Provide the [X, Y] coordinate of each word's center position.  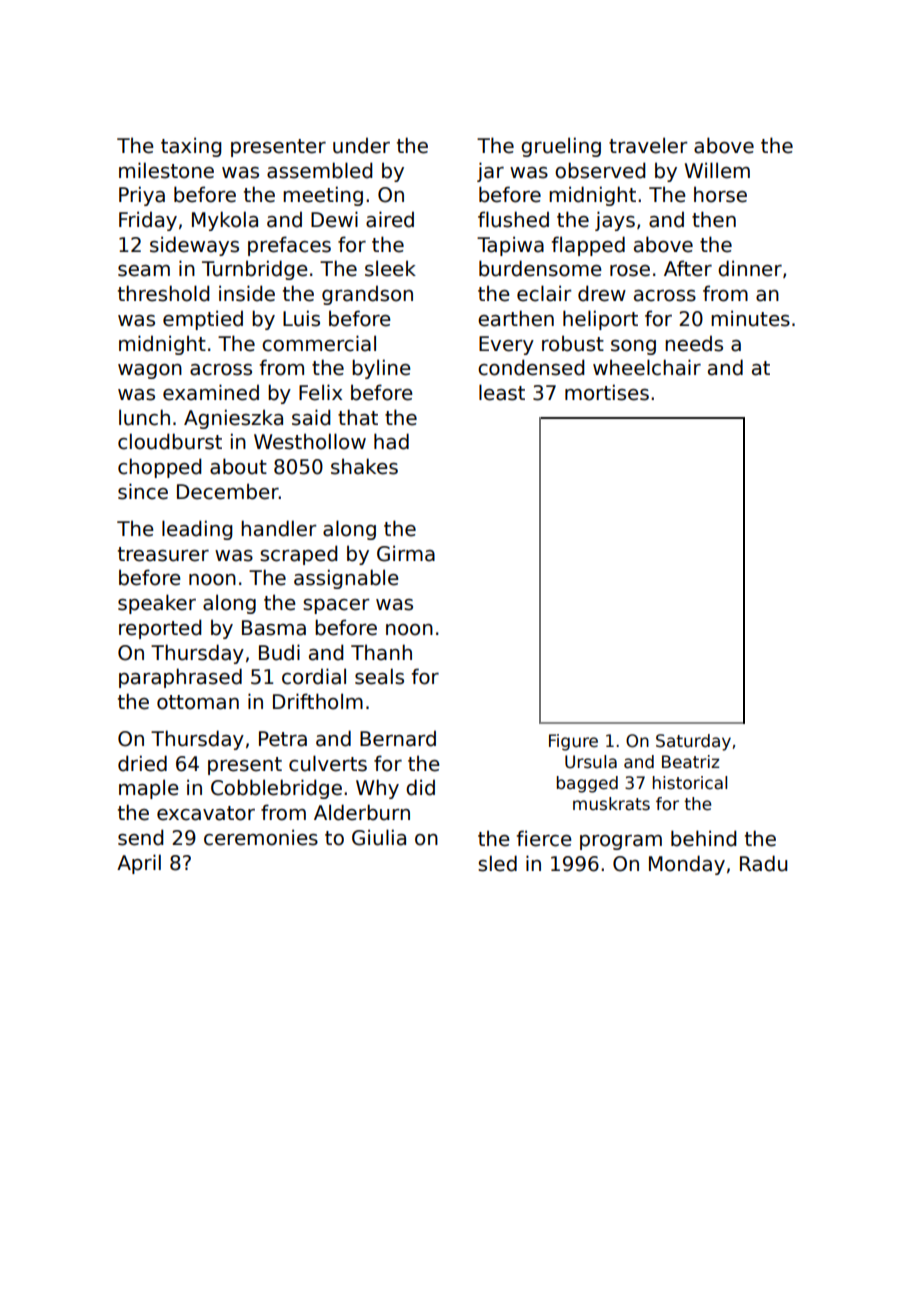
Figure [573, 742]
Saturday [693, 742]
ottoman [198, 702]
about [238, 466]
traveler [648, 145]
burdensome [540, 268]
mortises [607, 392]
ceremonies [261, 837]
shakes [364, 466]
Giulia [379, 837]
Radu [763, 863]
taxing [191, 147]
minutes [750, 318]
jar [490, 172]
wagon [150, 371]
